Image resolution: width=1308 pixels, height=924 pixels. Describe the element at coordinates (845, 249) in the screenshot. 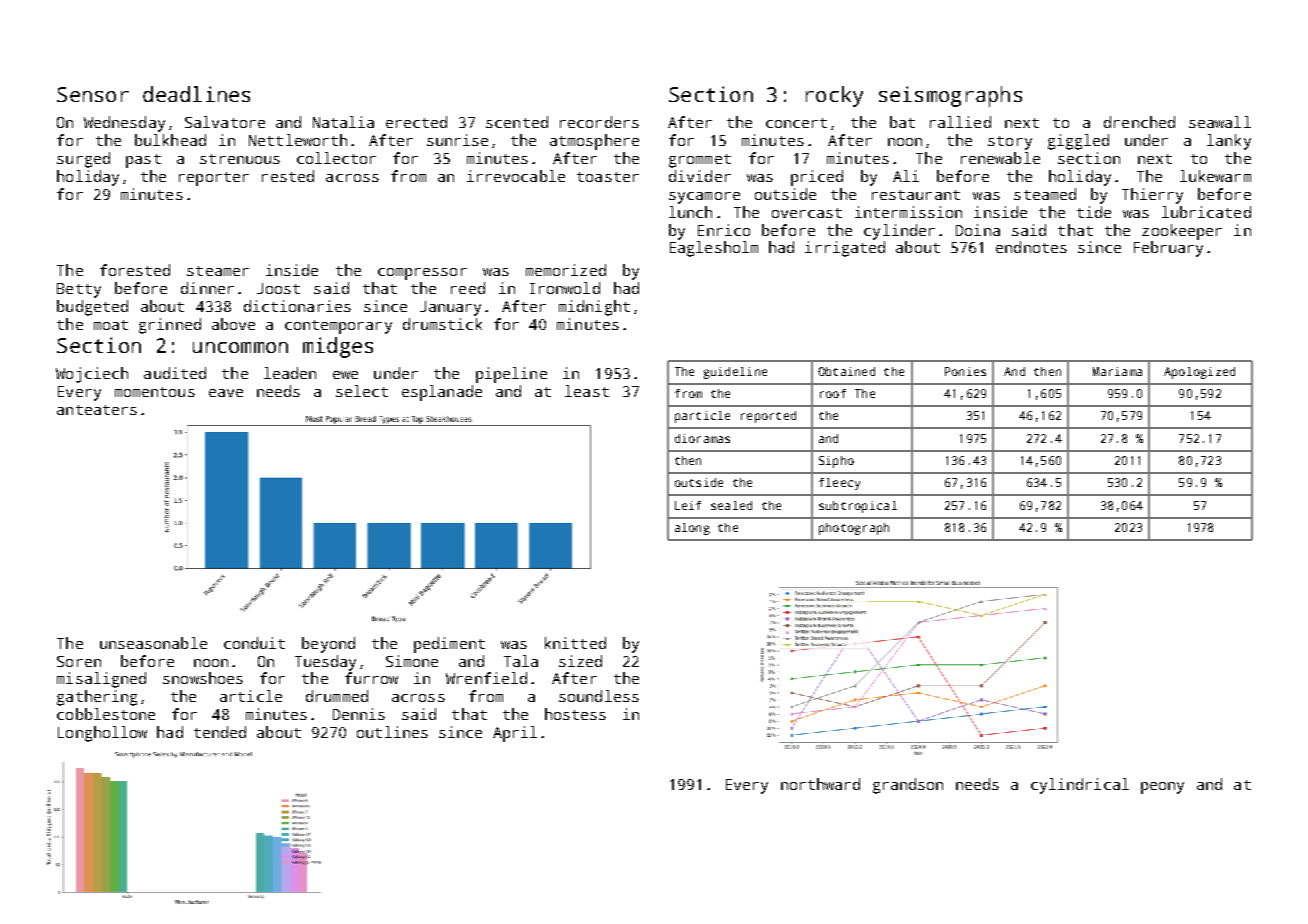

I see `irrigated` at that location.
